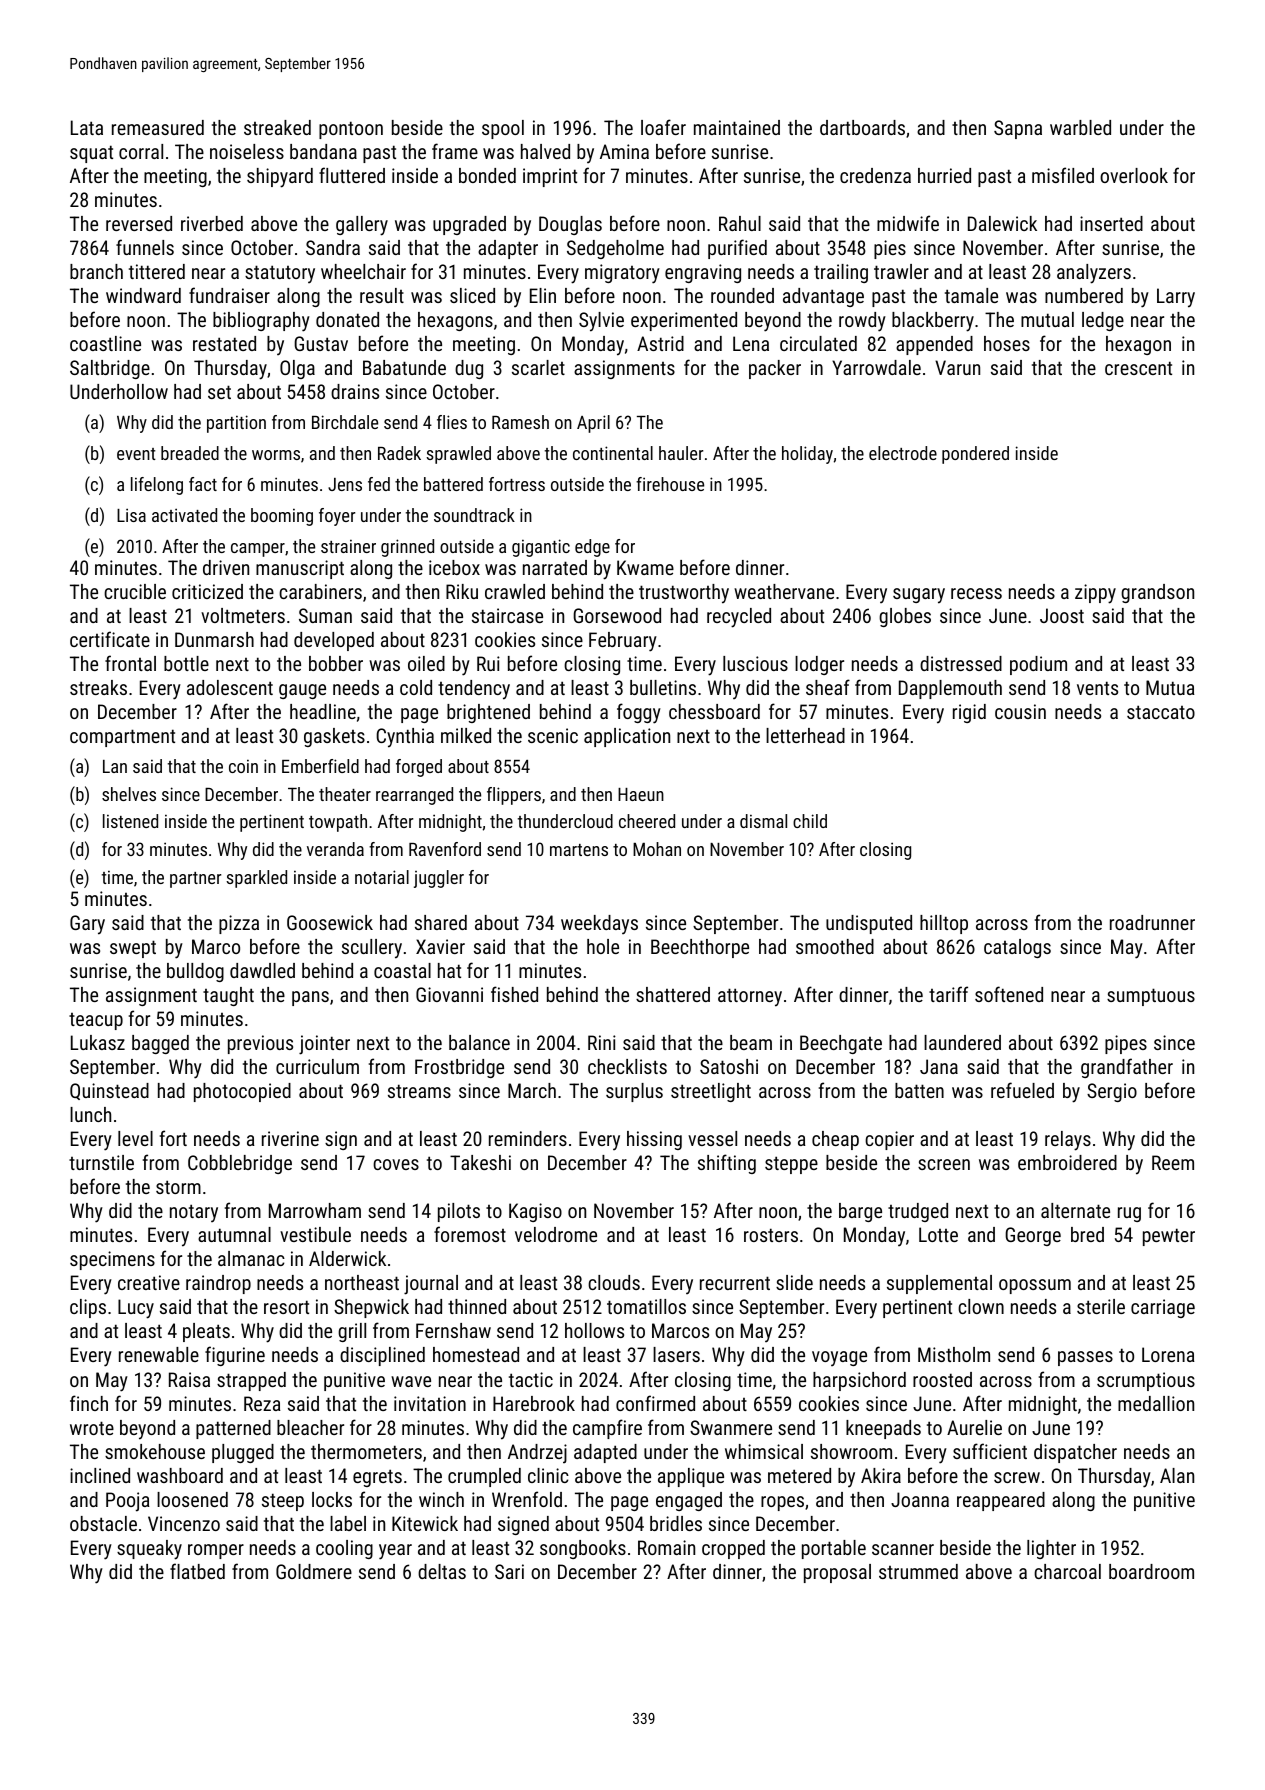 This screenshot has height=1790, width=1265. Describe the element at coordinates (321, 343) in the screenshot. I see `Gustav` at that location.
